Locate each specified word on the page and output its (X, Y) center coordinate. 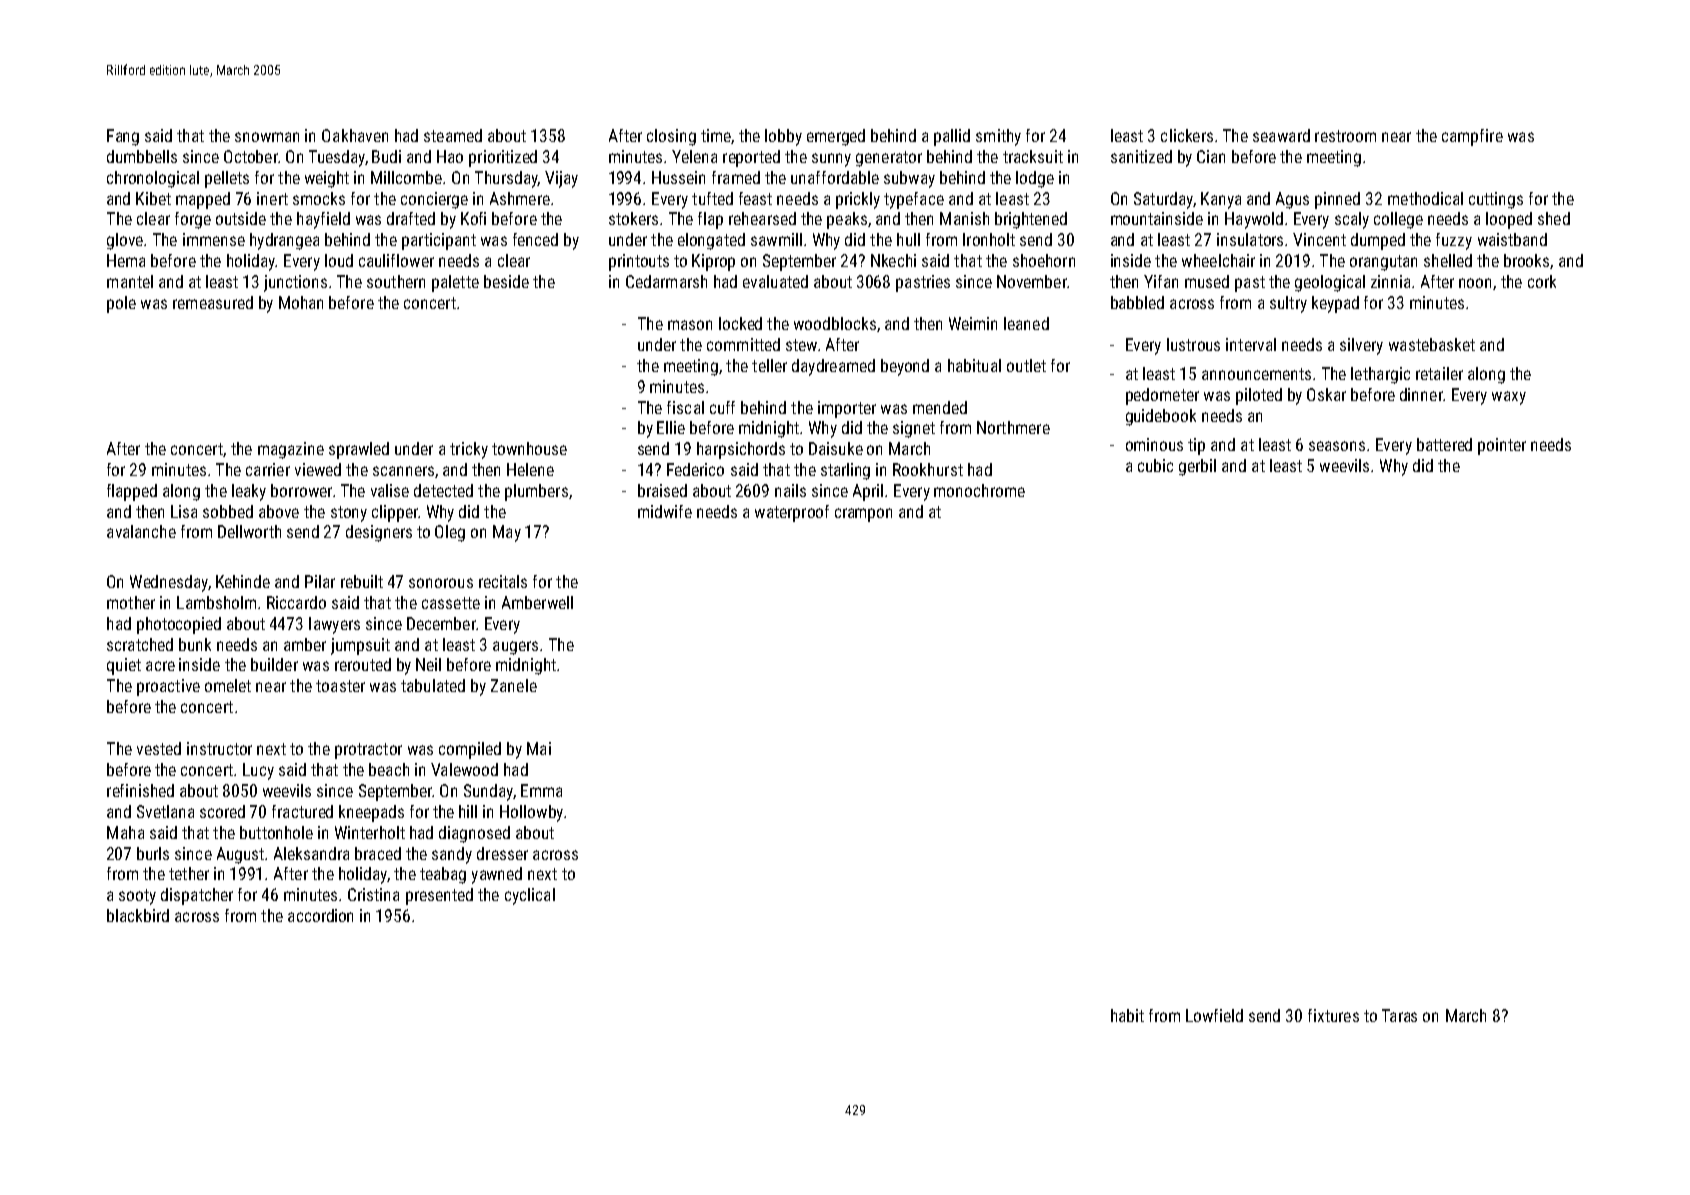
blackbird (138, 915)
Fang (123, 137)
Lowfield (1214, 1015)
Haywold (1254, 220)
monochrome (979, 490)
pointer (1502, 446)
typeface (914, 200)
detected (443, 490)
